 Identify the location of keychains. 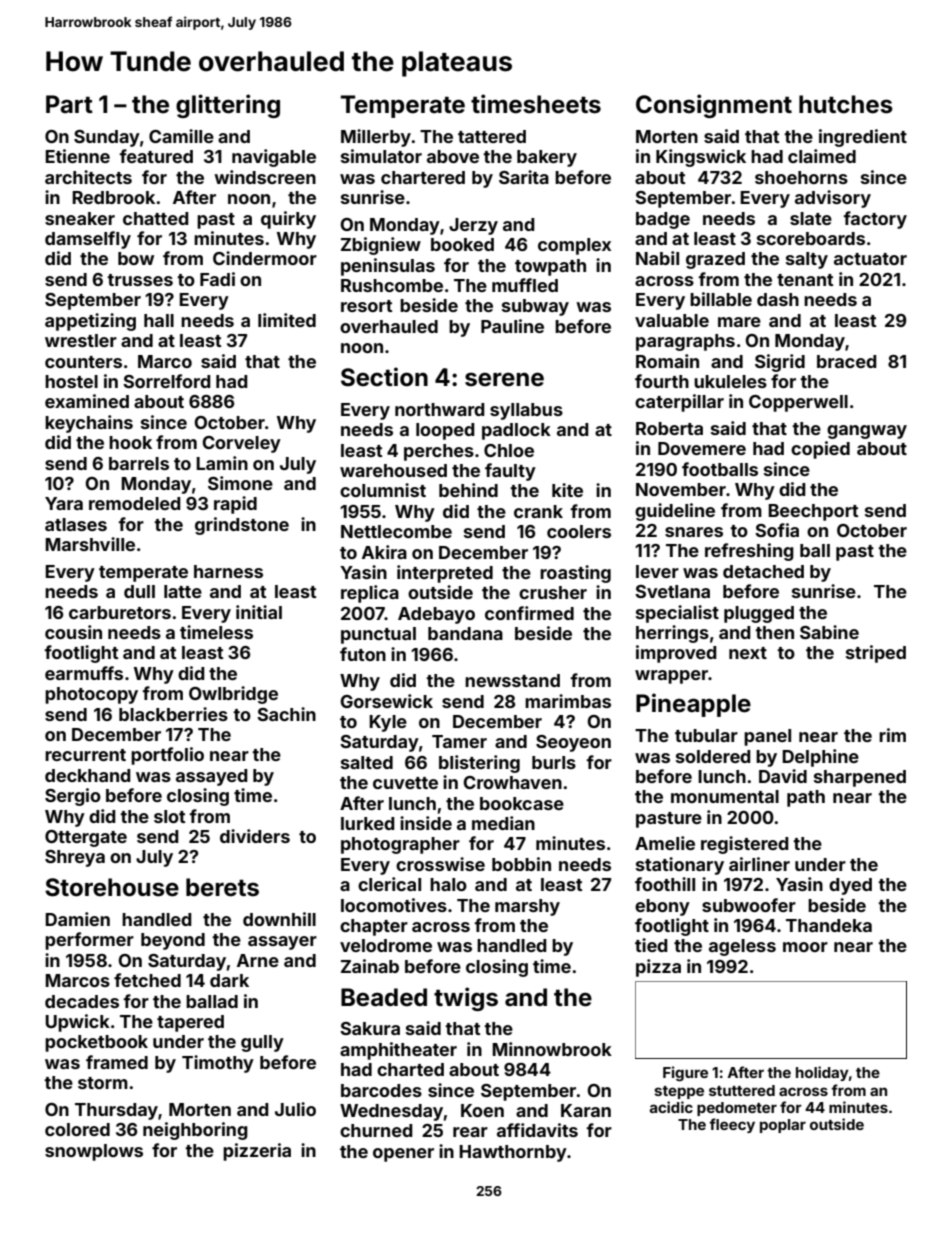
(89, 424).
